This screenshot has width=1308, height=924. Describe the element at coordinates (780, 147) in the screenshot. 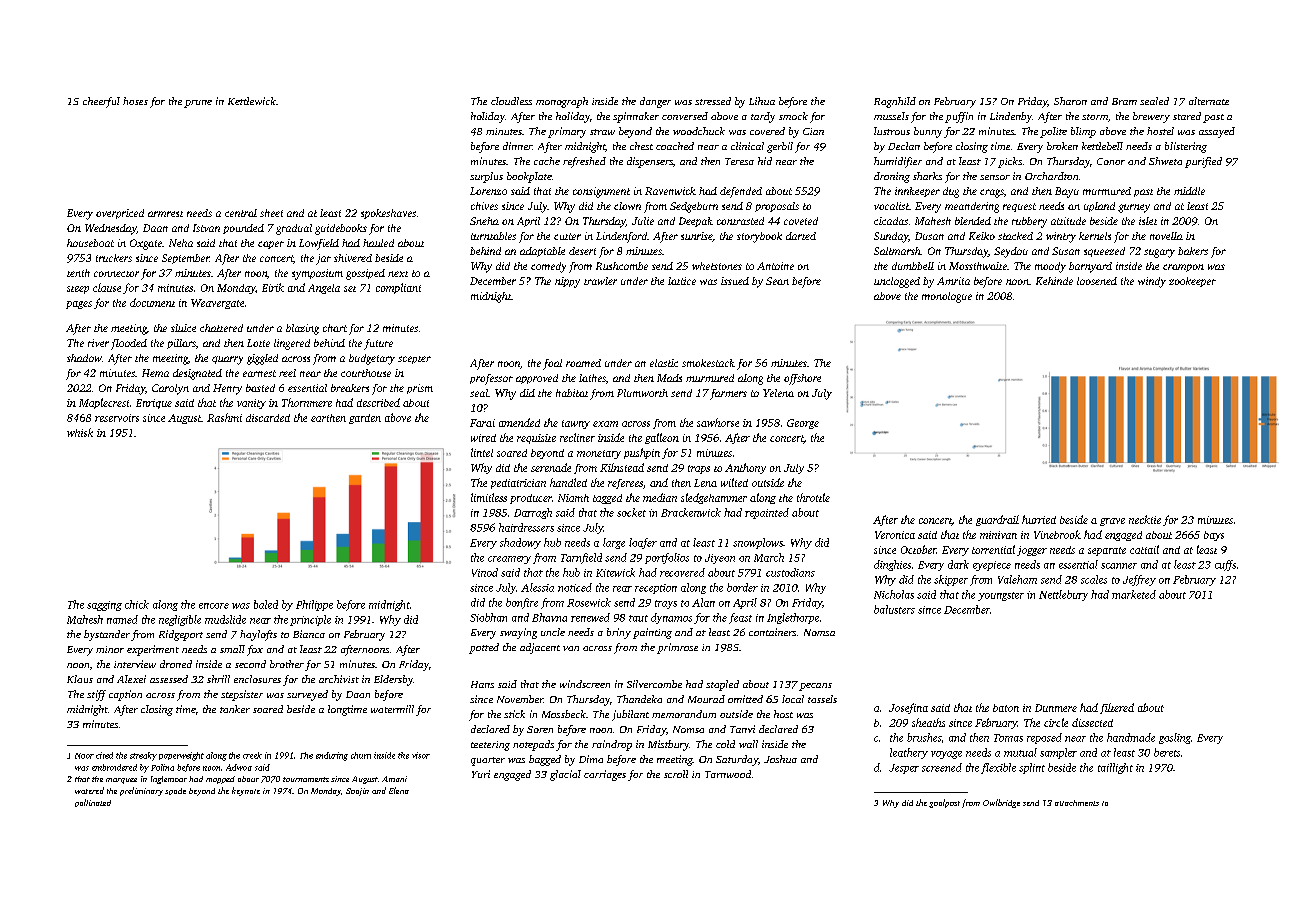

I see `gerbil` at that location.
